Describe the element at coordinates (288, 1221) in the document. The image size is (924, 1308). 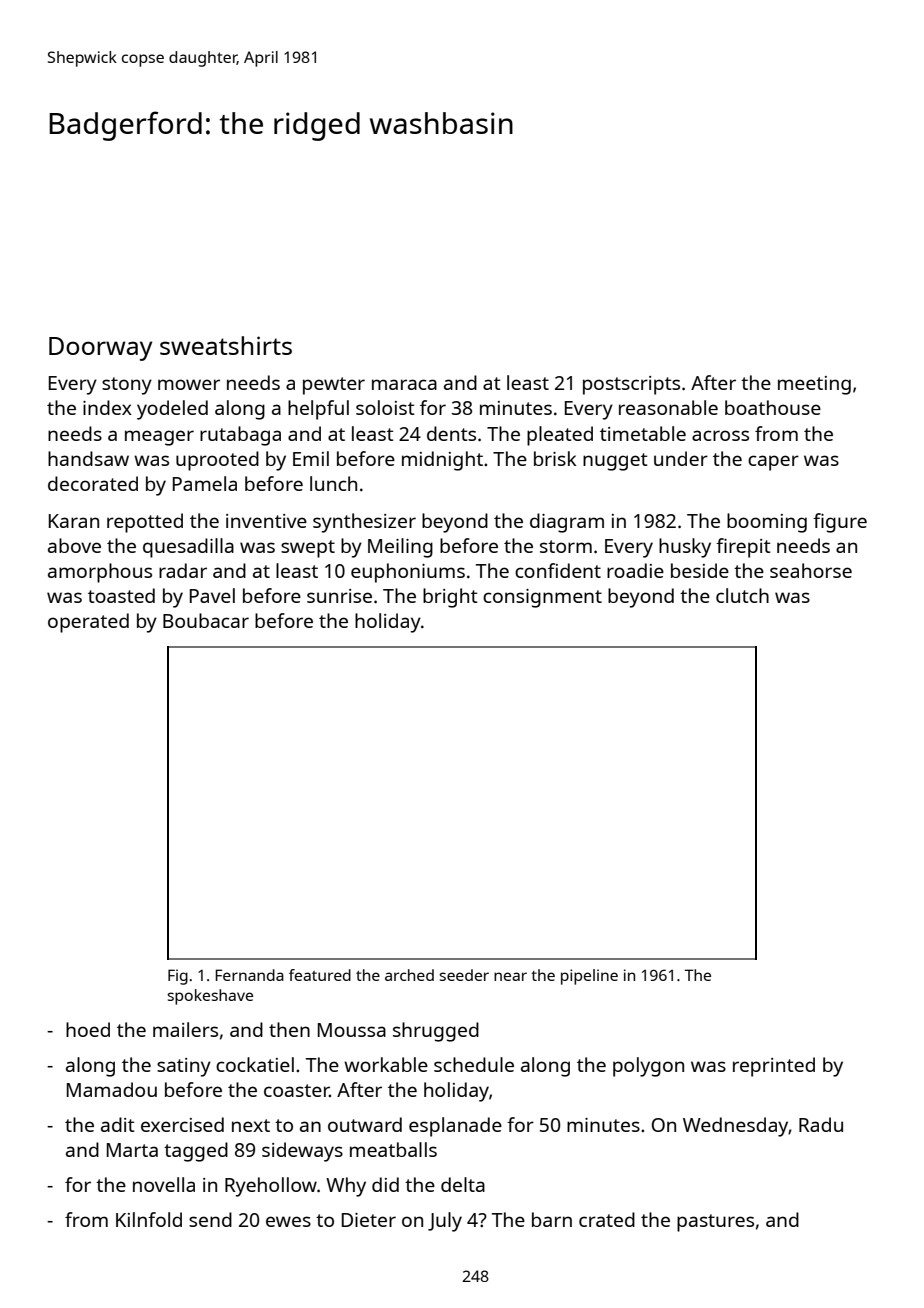
I see `ewes` at that location.
